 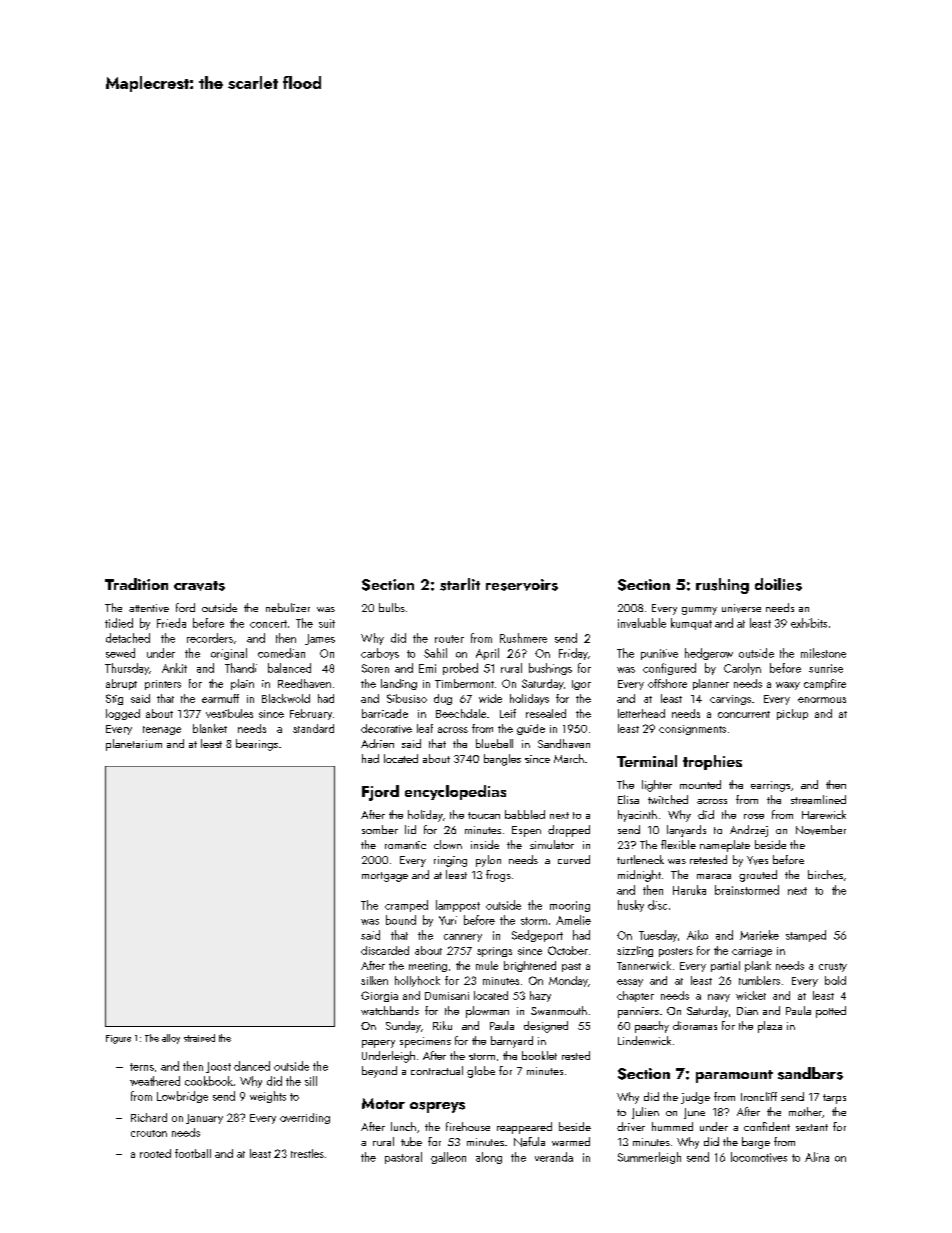 What do you see at coordinates (385, 877) in the screenshot?
I see `mortgage` at bounding box center [385, 877].
